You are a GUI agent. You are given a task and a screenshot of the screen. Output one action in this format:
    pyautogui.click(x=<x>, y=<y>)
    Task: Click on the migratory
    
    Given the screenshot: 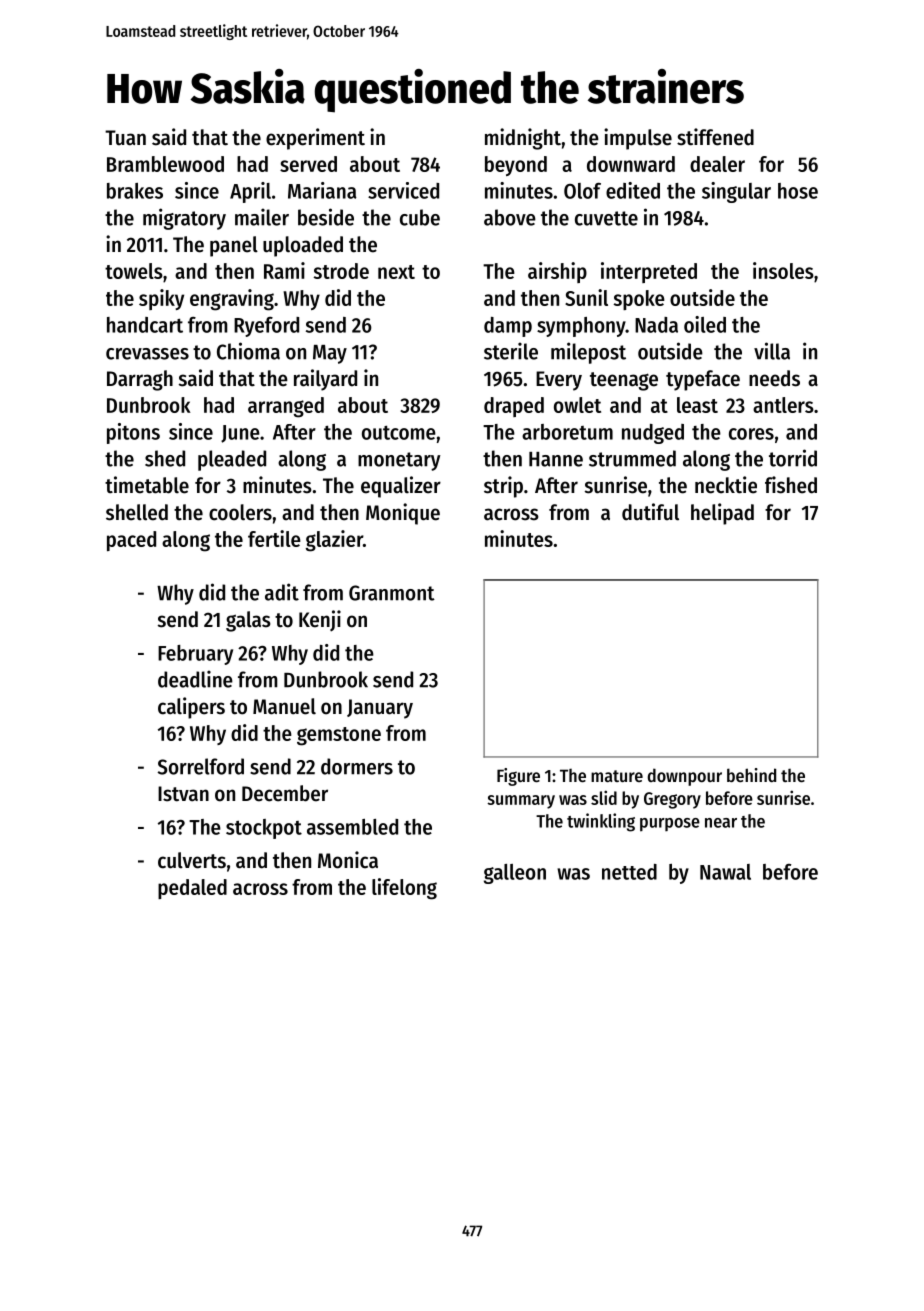 What is the action you would take?
    pyautogui.click(x=184, y=219)
